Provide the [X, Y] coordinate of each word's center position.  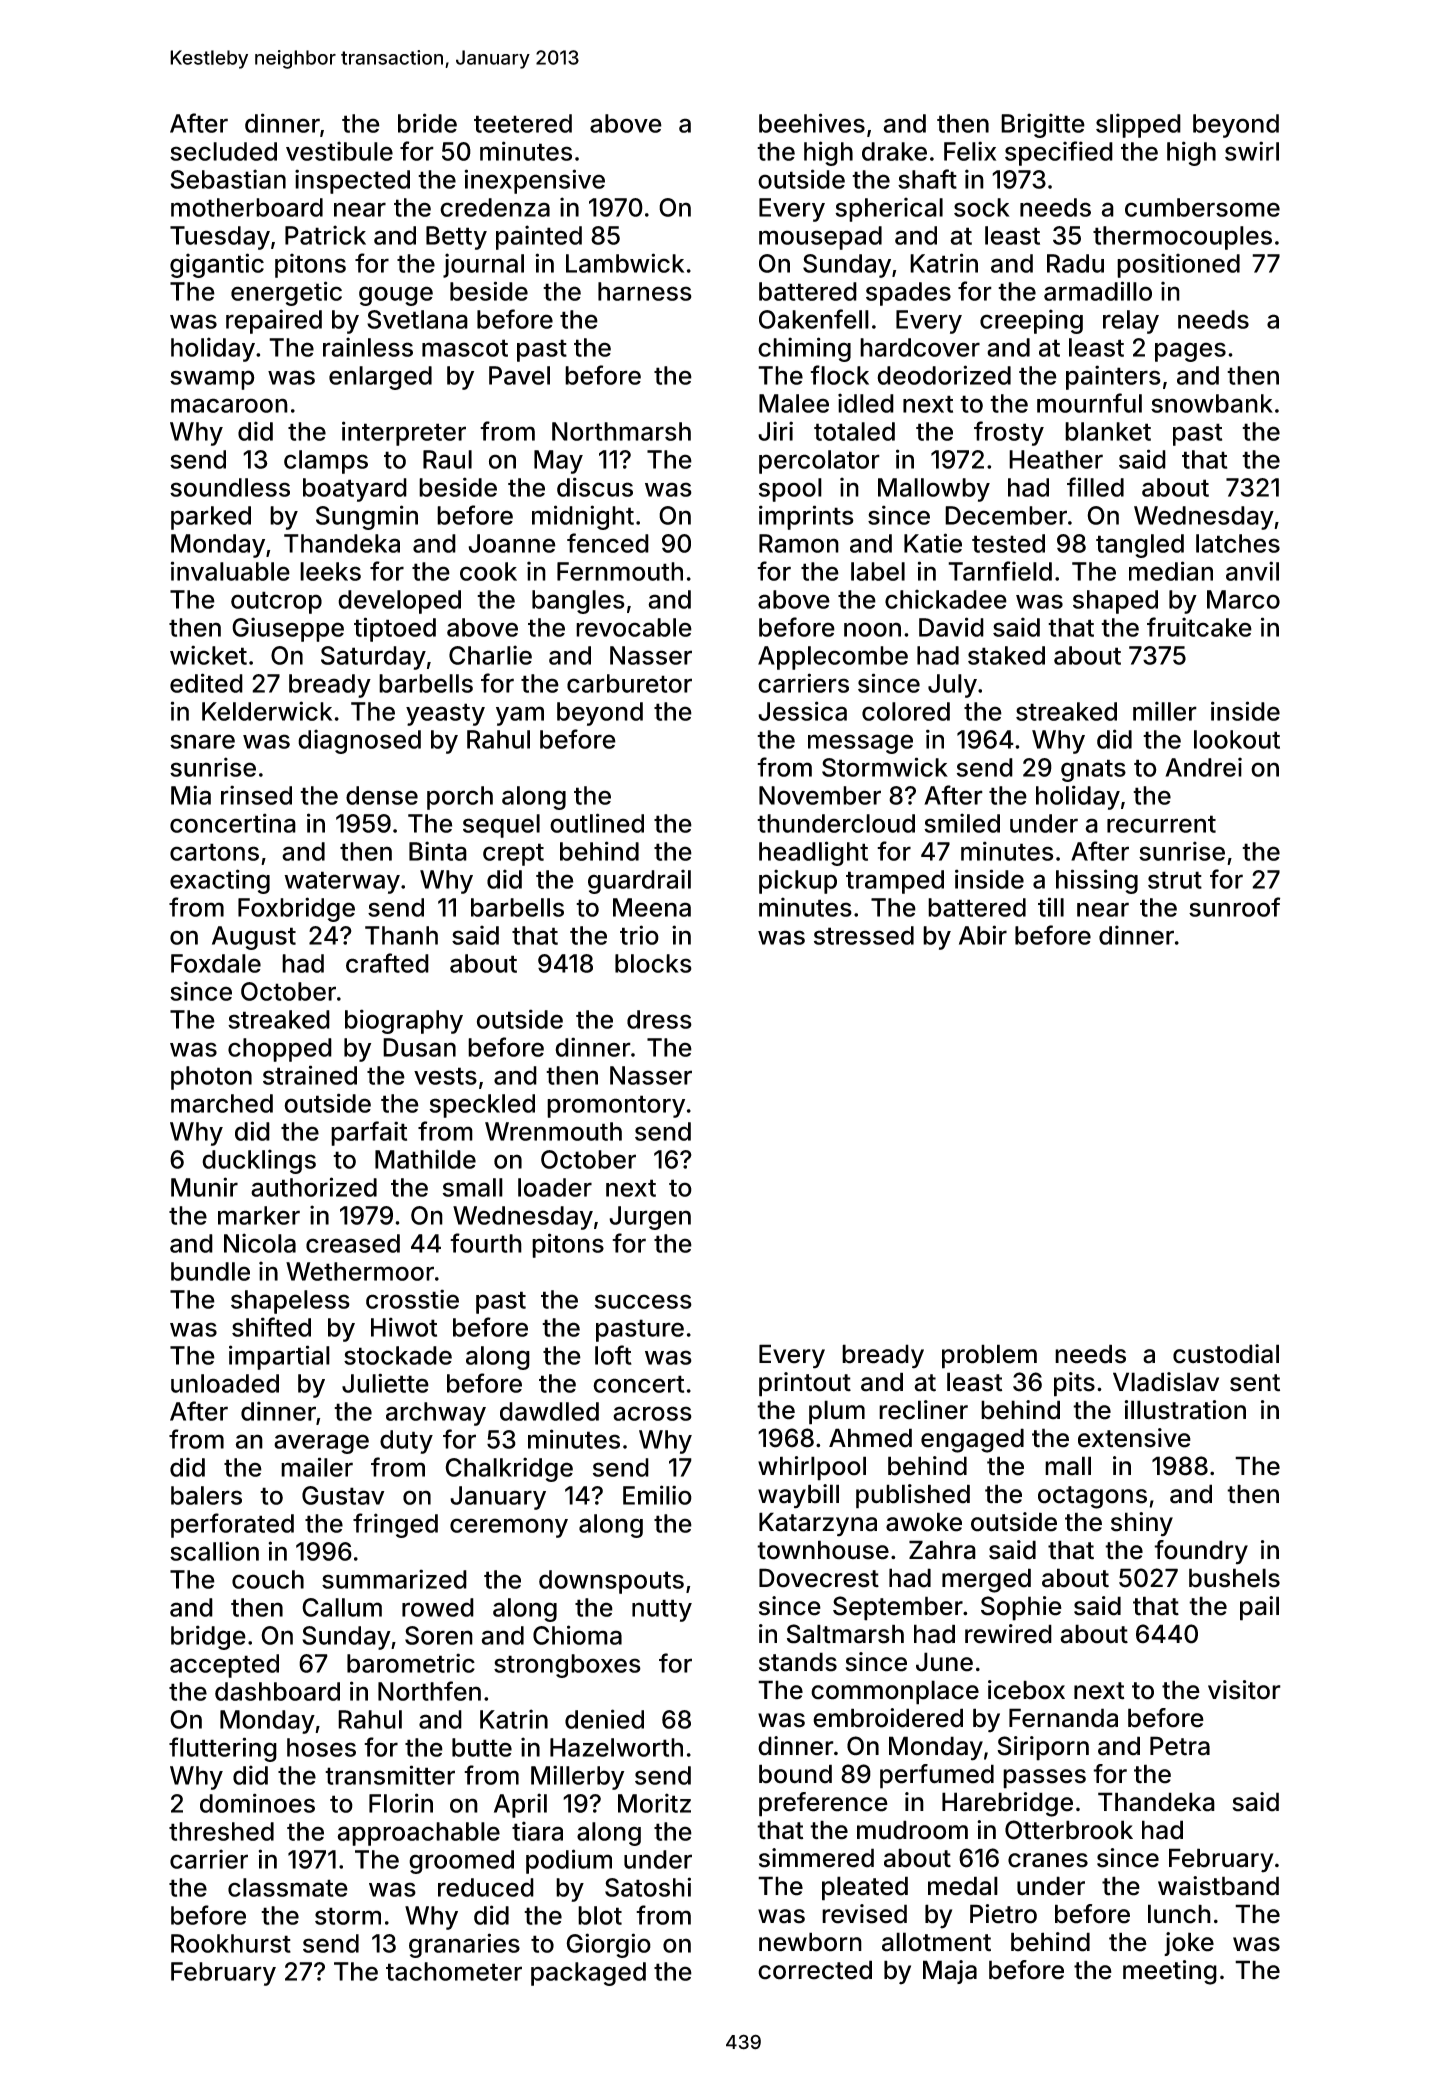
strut [1175, 880]
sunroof [1234, 907]
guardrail [639, 881]
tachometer [454, 1971]
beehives [812, 123]
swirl [1252, 151]
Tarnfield [1000, 571]
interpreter [404, 433]
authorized [314, 1187]
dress [659, 1019]
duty [406, 1442]
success [643, 1301]
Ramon [799, 543]
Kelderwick [267, 711]
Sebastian [228, 179]
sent [1255, 1383]
